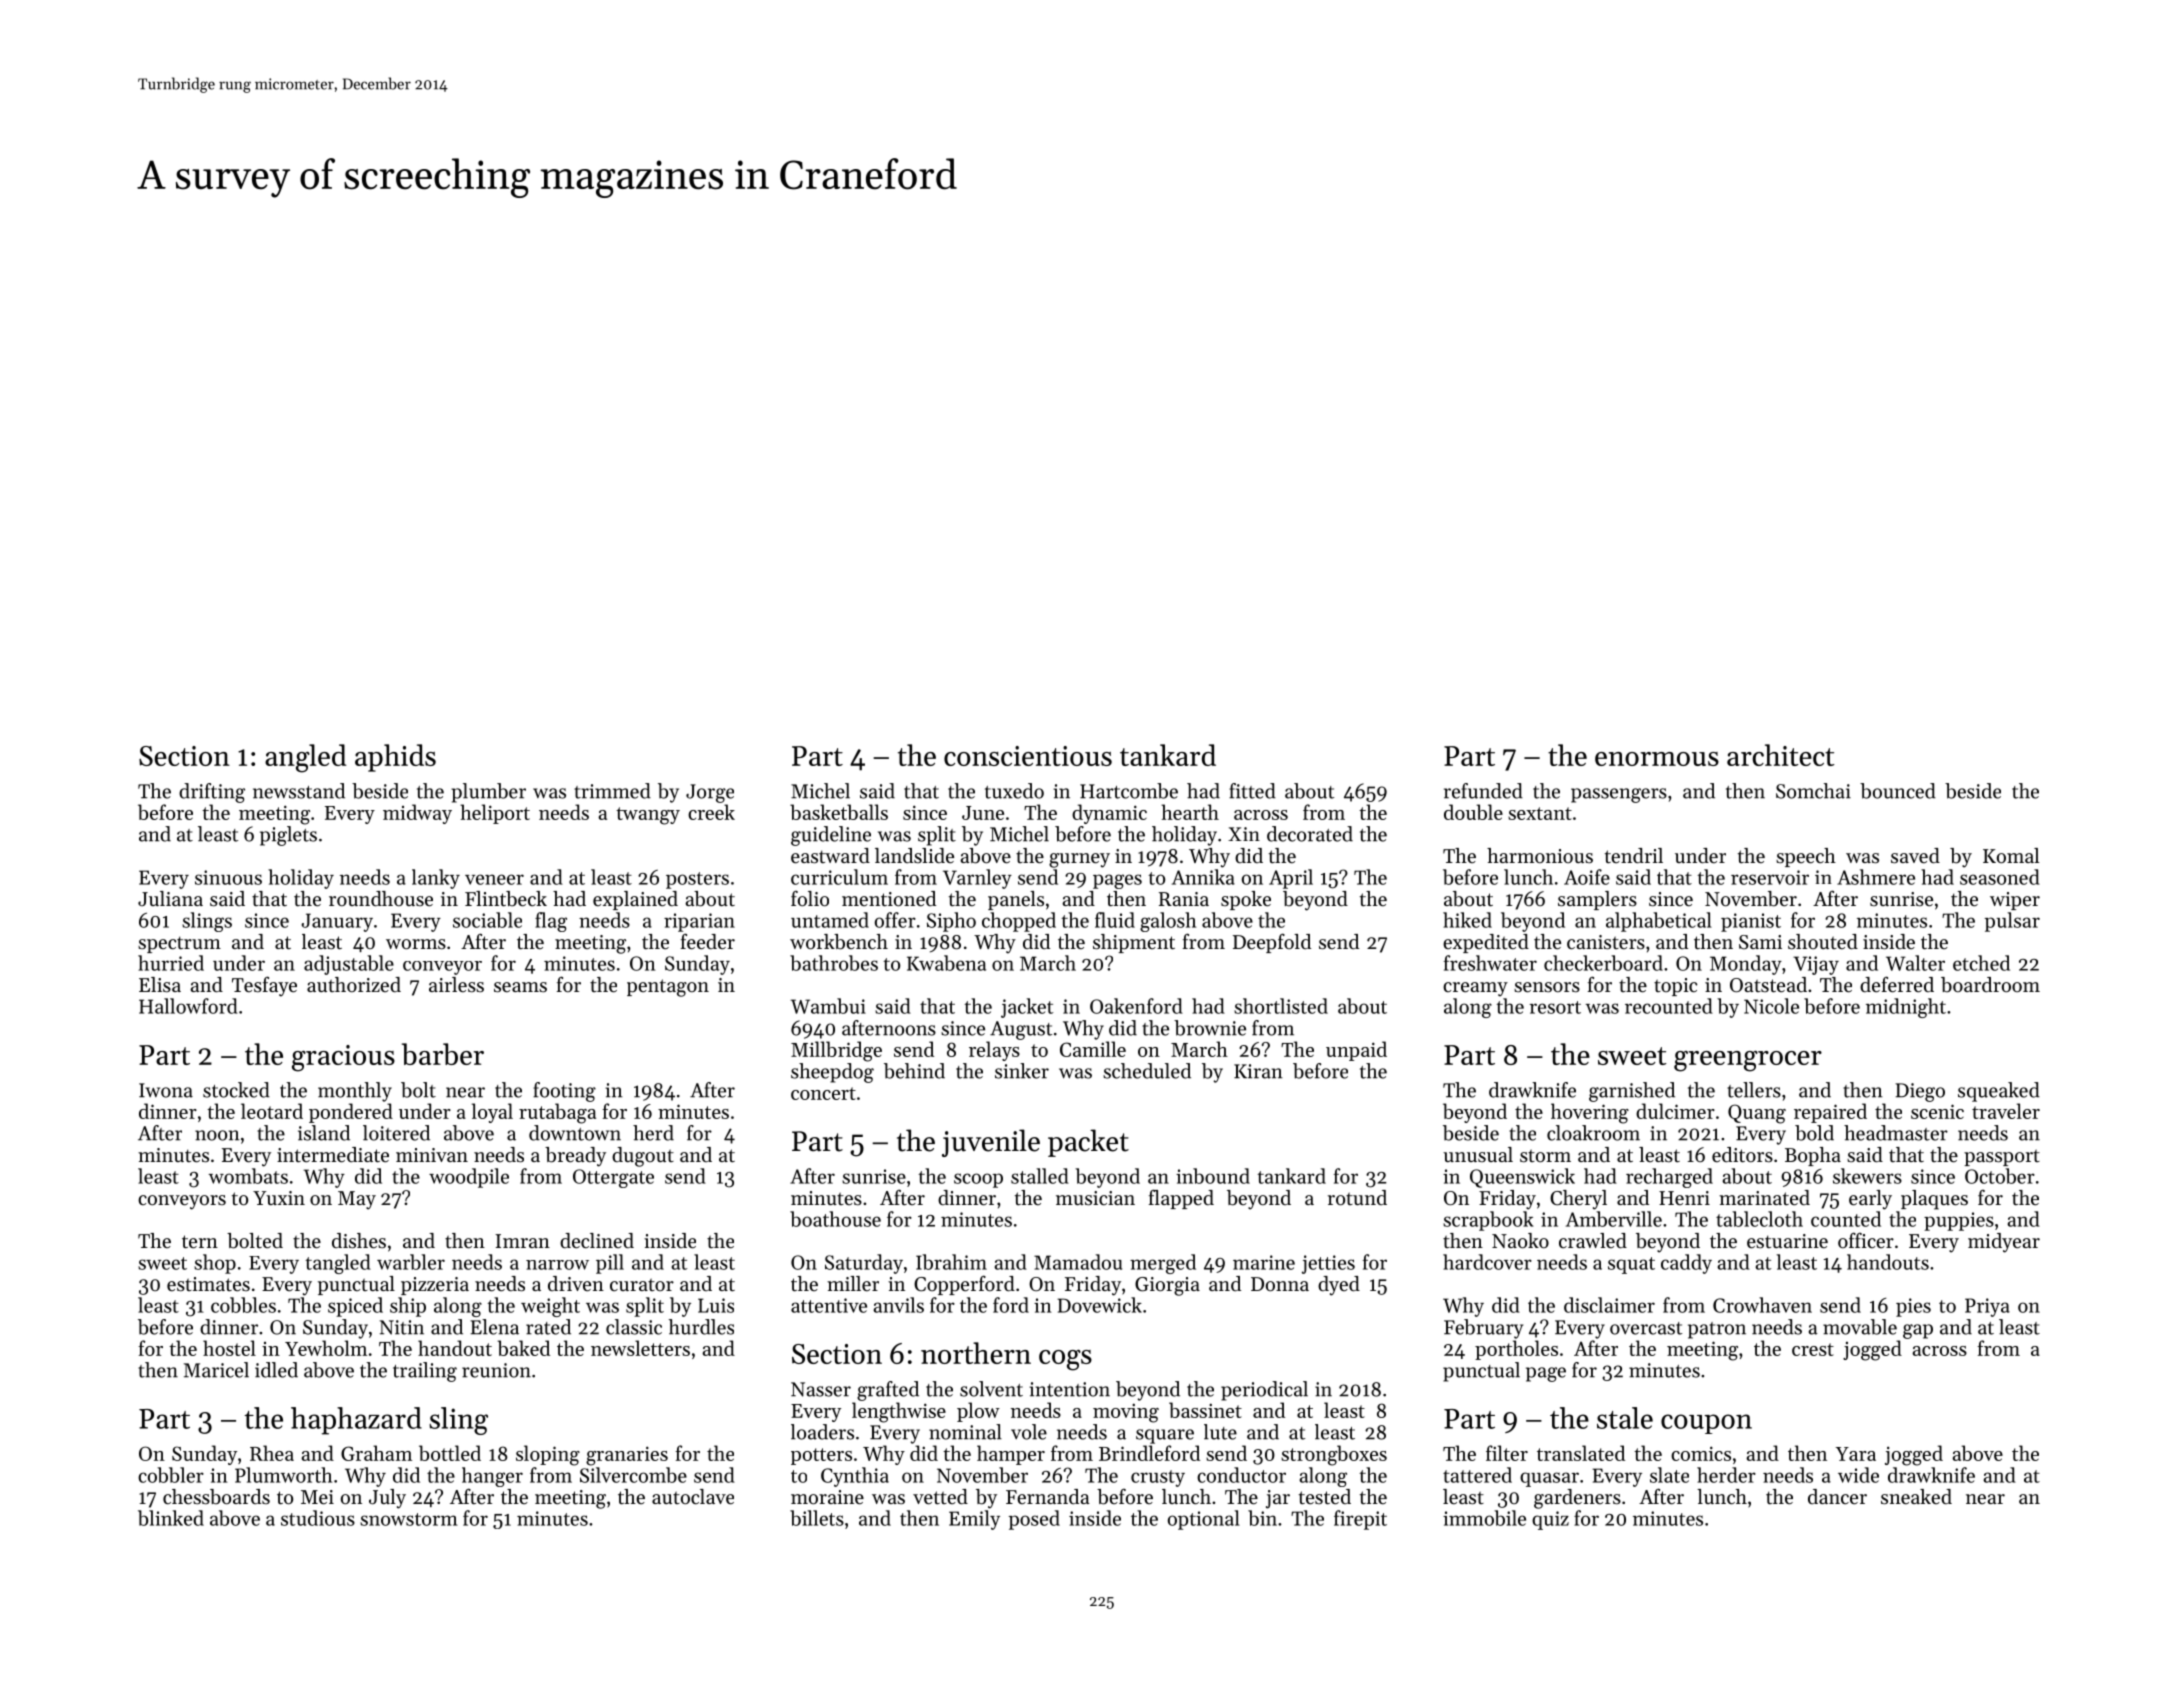 This screenshot has height=1683, width=2178. What do you see at coordinates (830, 856) in the screenshot?
I see `eastward` at bounding box center [830, 856].
